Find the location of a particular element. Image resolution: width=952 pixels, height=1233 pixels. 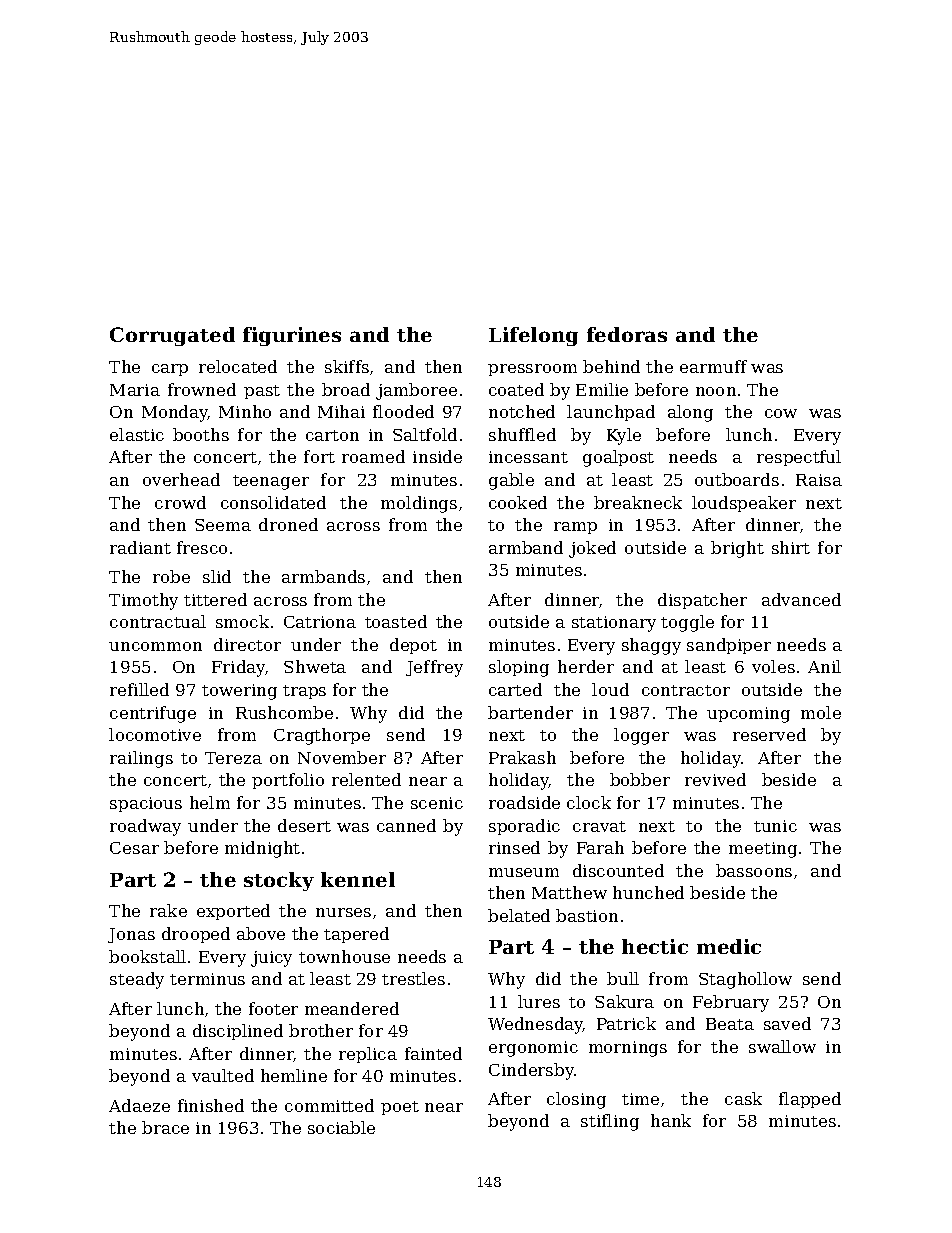

fainted is located at coordinates (433, 1053).
